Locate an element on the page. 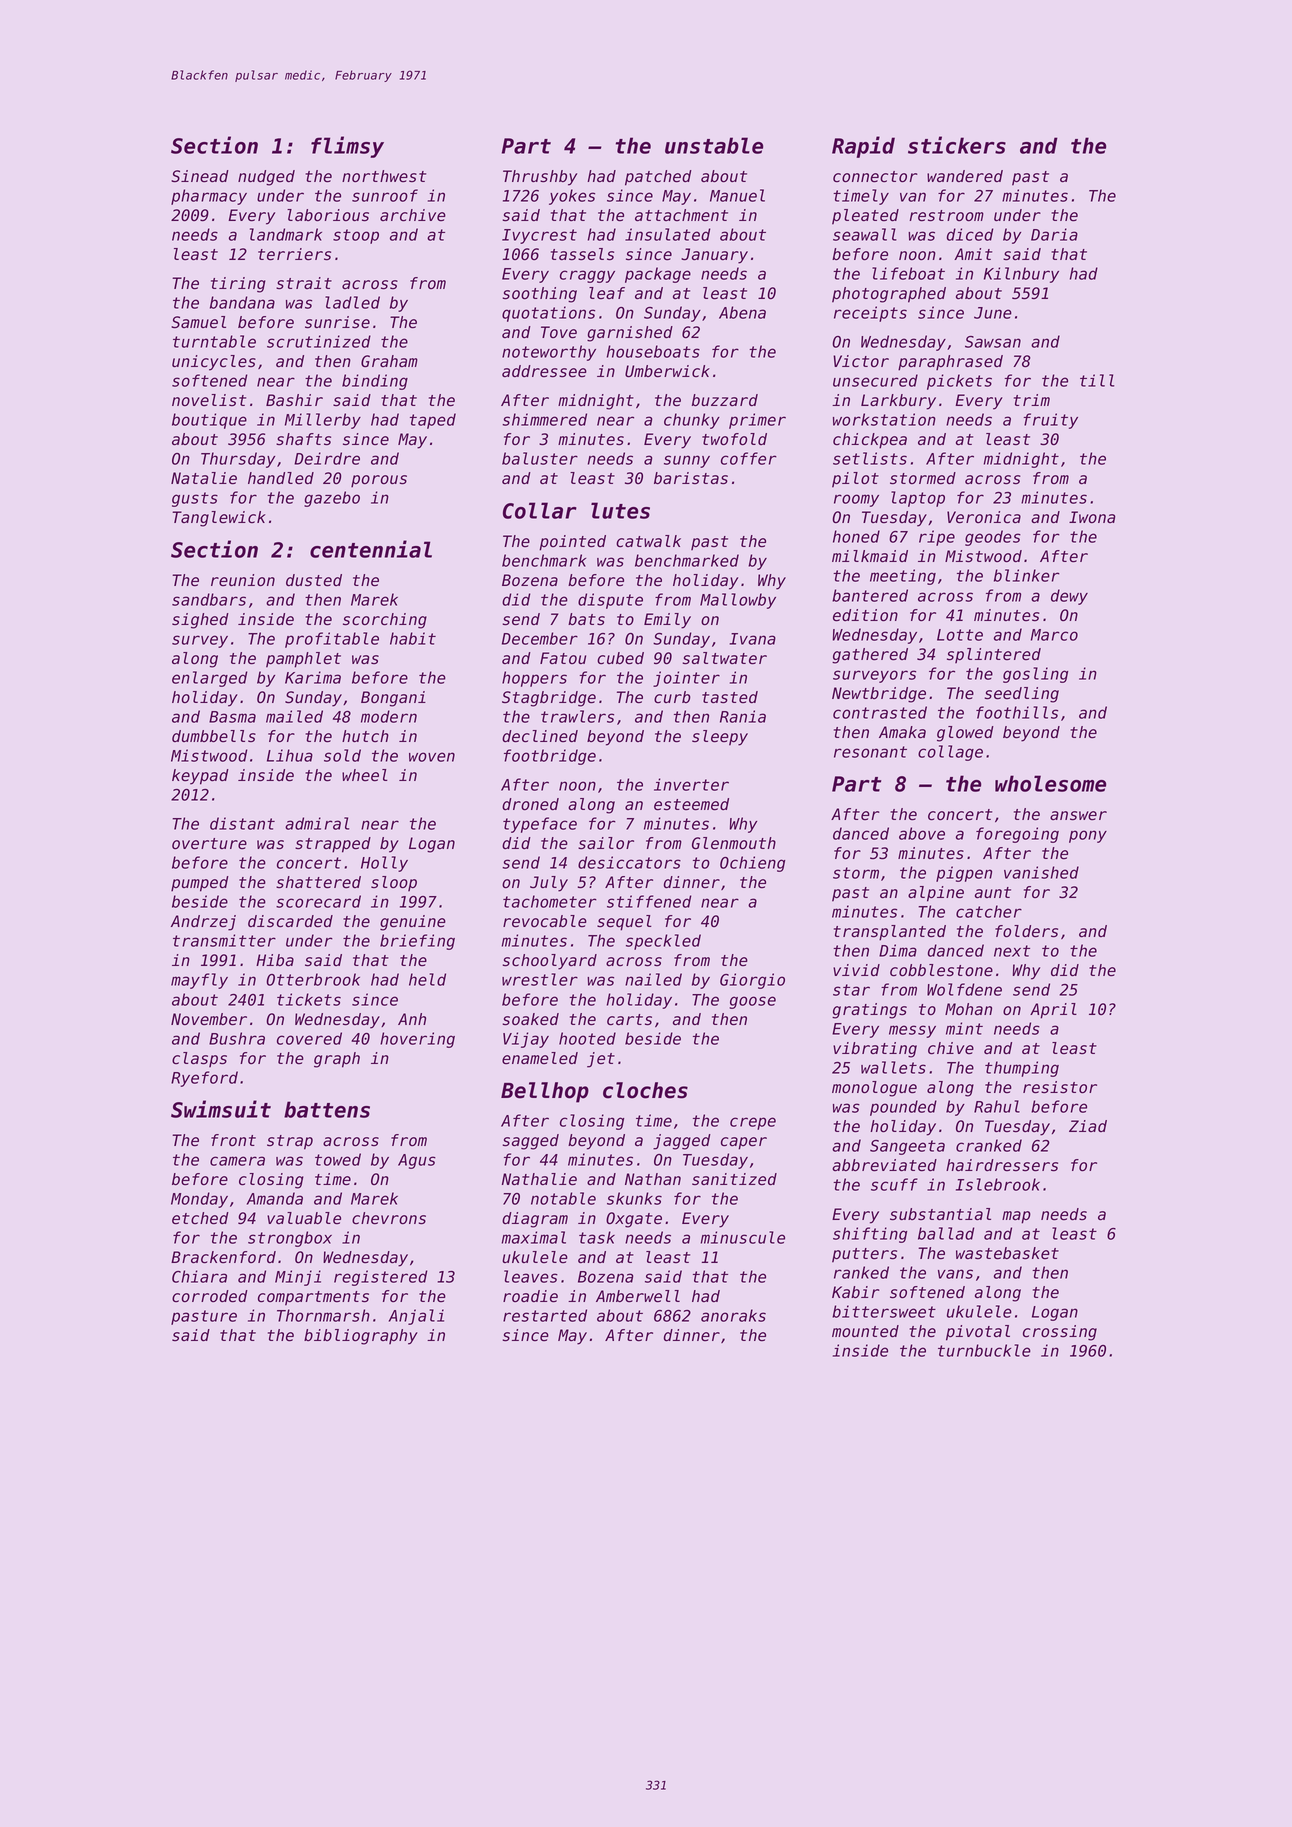  mounted is located at coordinates (865, 1331).
